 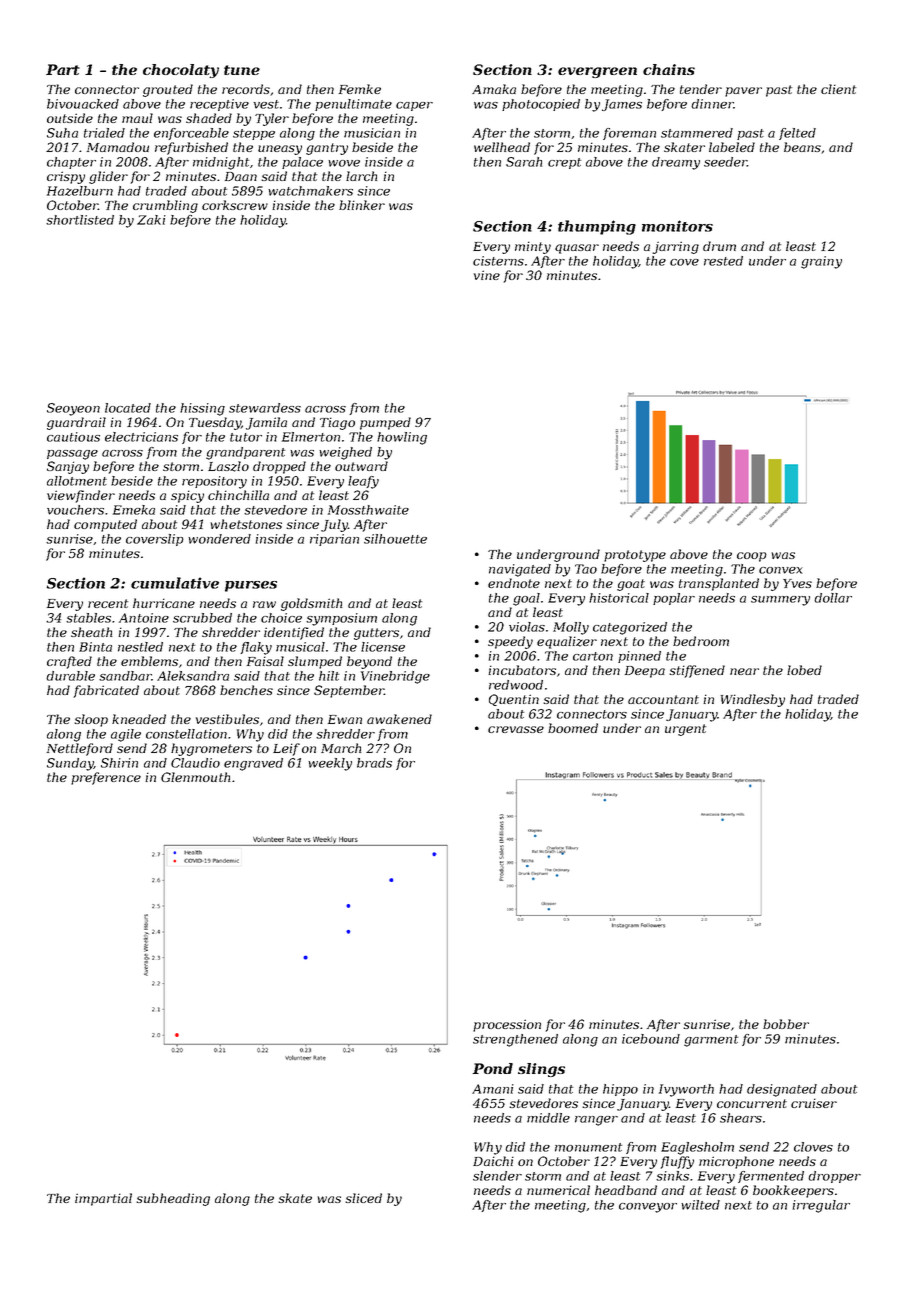 What do you see at coordinates (88, 618) in the document?
I see `stables` at bounding box center [88, 618].
